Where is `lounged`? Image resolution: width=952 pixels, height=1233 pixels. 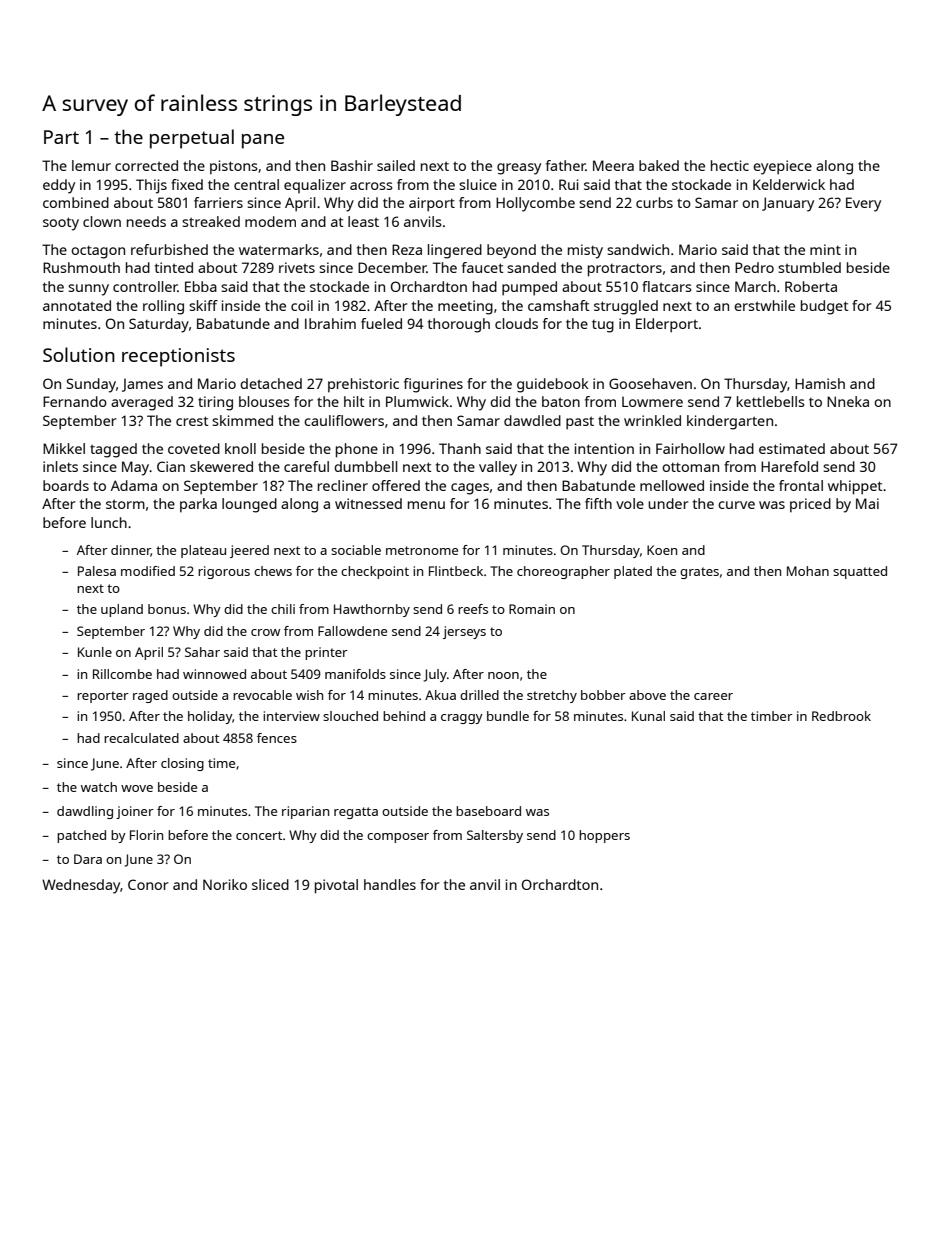 lounged is located at coordinates (249, 505).
